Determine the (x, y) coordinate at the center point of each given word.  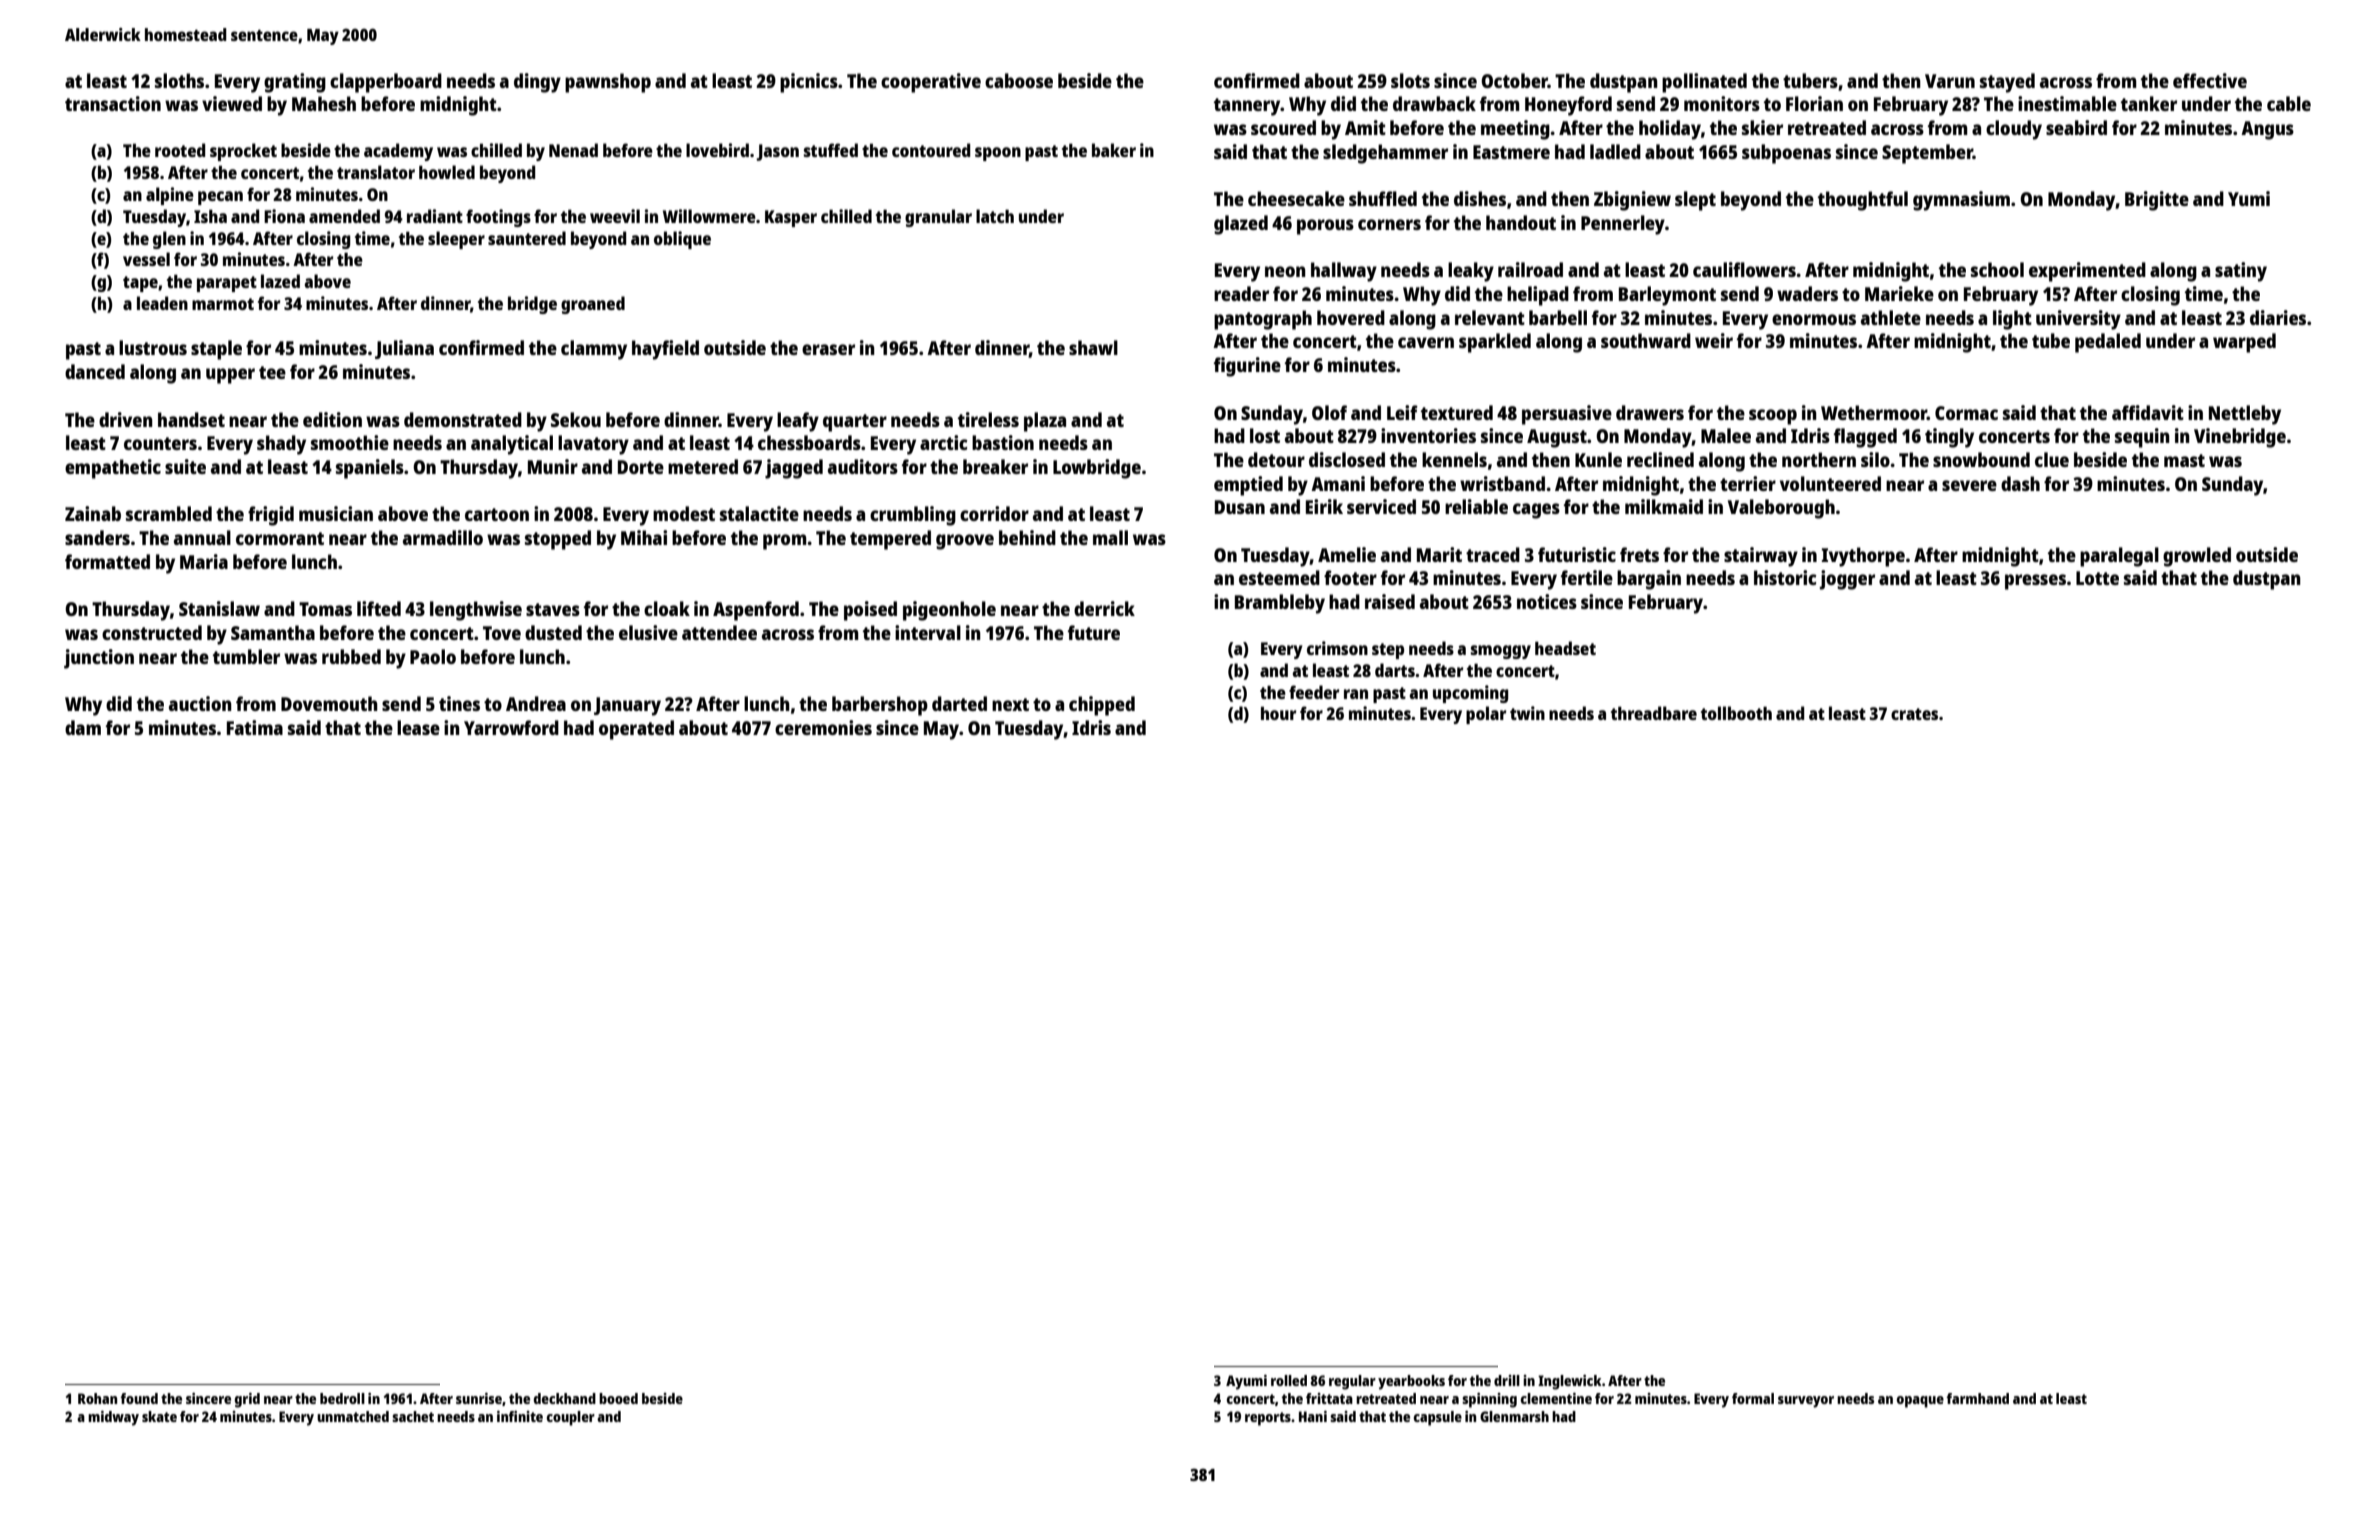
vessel (146, 259)
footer (1350, 577)
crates (1914, 714)
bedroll (342, 1398)
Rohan (97, 1398)
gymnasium (1961, 201)
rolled (1289, 1380)
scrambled (169, 513)
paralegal (2119, 557)
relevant (1490, 317)
